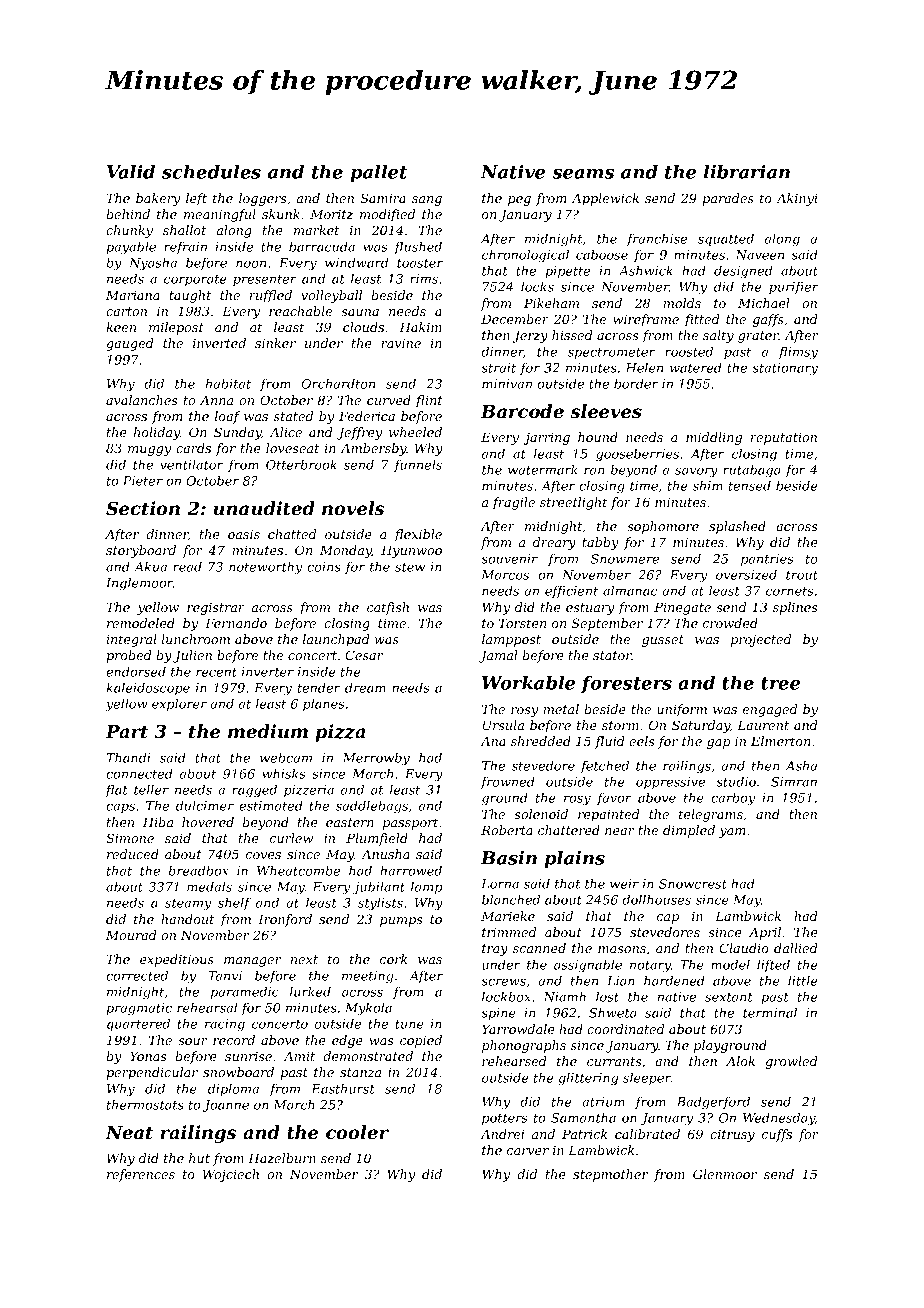 The width and height of the document is (924, 1308). What do you see at coordinates (357, 1132) in the document?
I see `cooler` at bounding box center [357, 1132].
